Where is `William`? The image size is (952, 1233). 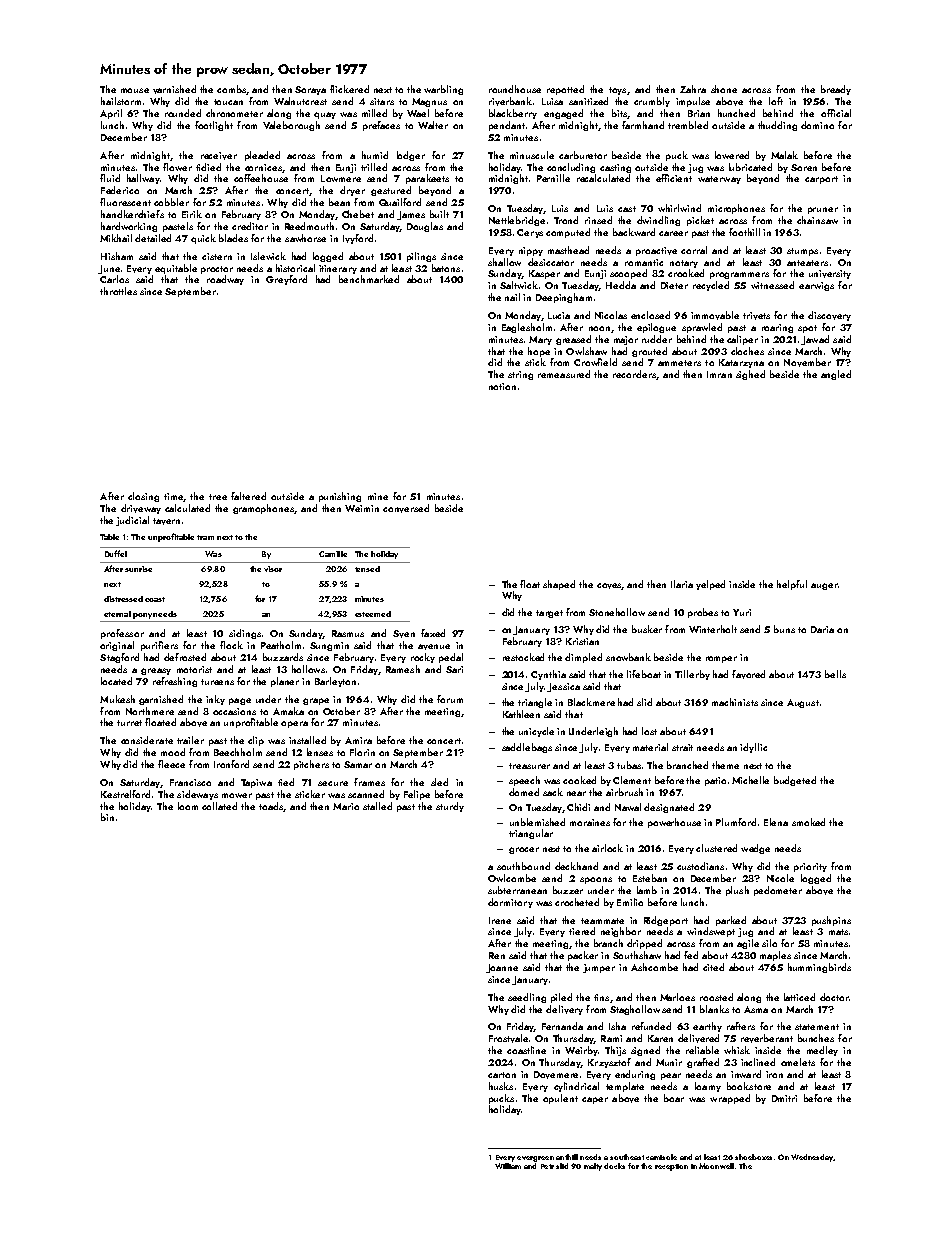
William is located at coordinates (508, 1166).
